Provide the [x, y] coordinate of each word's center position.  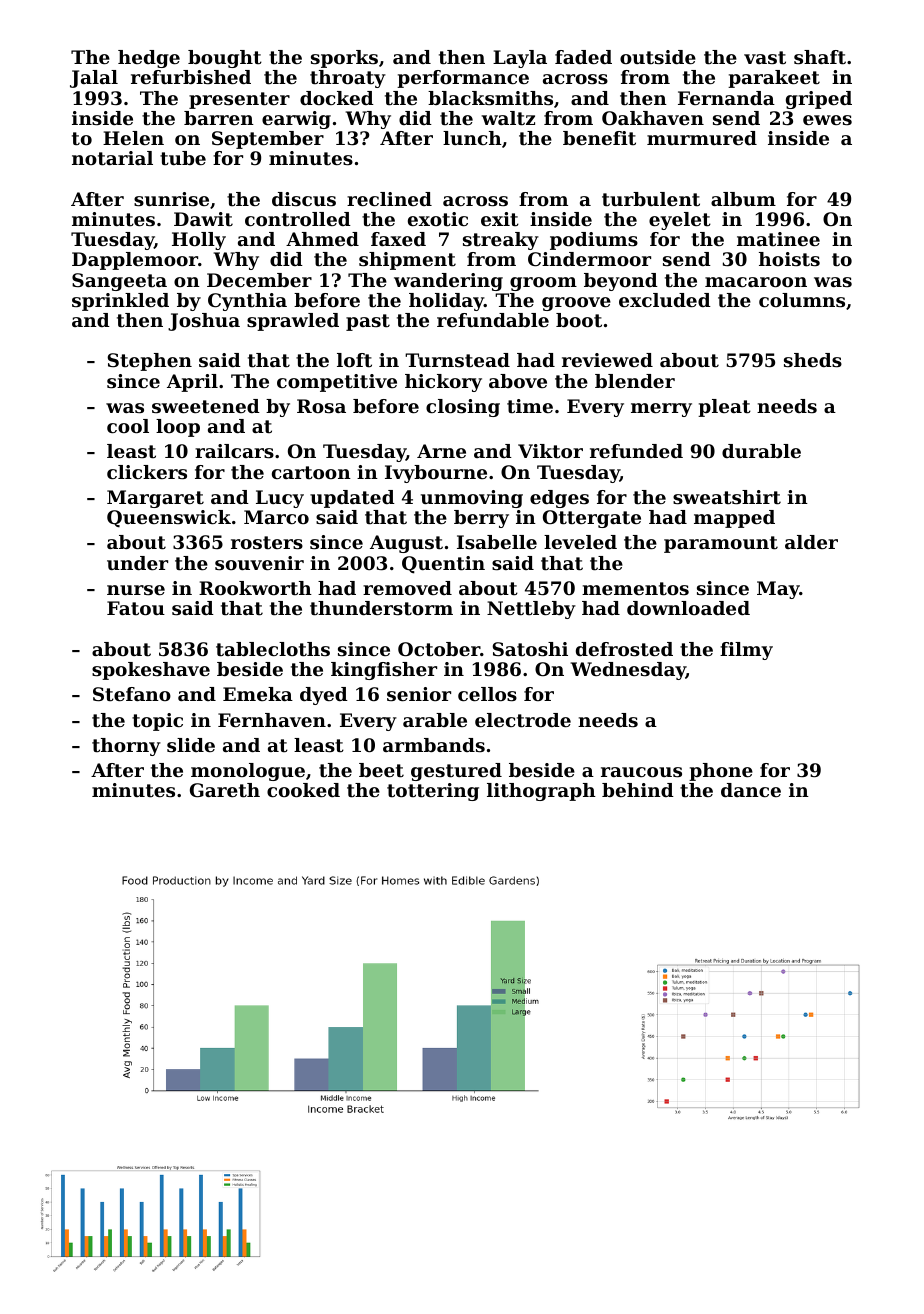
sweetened [206, 406]
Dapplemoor [135, 261]
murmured [702, 138]
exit [500, 219]
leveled [580, 542]
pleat [724, 408]
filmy [746, 651]
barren [219, 118]
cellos [487, 694]
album [743, 199]
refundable [493, 320]
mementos [635, 589]
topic [157, 722]
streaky [501, 241]
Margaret [155, 499]
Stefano [132, 694]
